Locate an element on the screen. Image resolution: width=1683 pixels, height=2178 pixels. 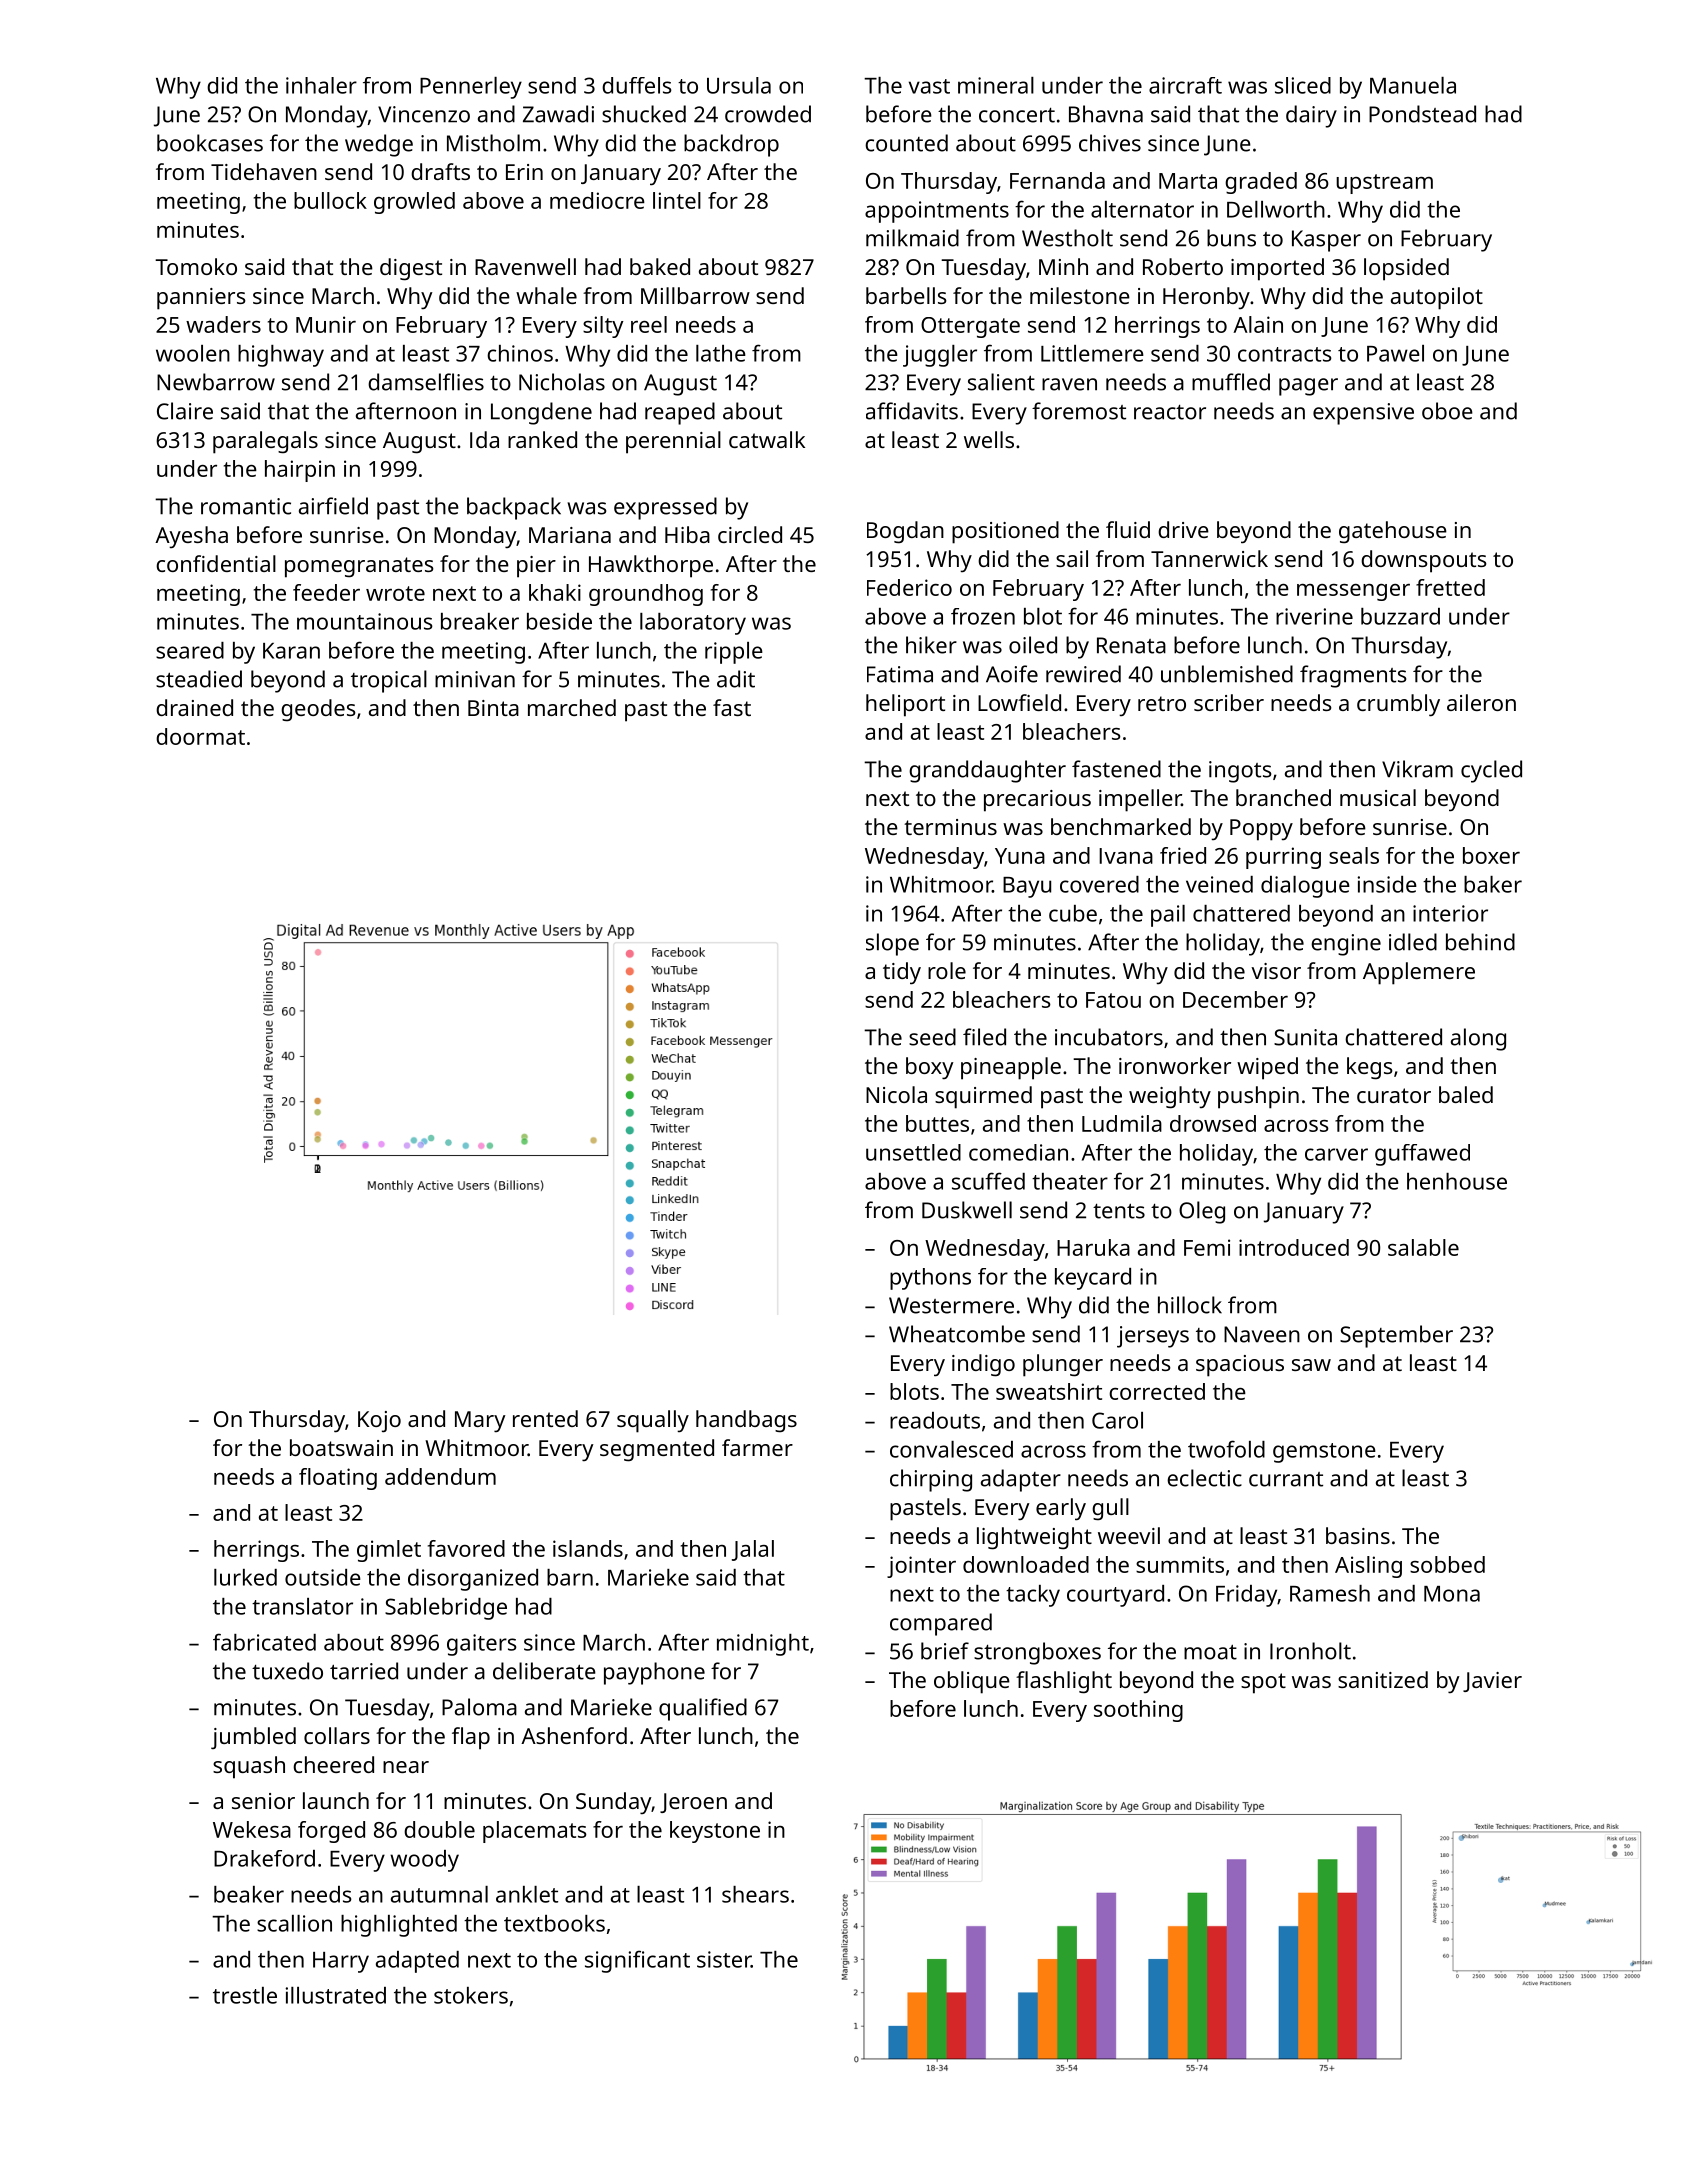
saw is located at coordinates (1311, 1365).
